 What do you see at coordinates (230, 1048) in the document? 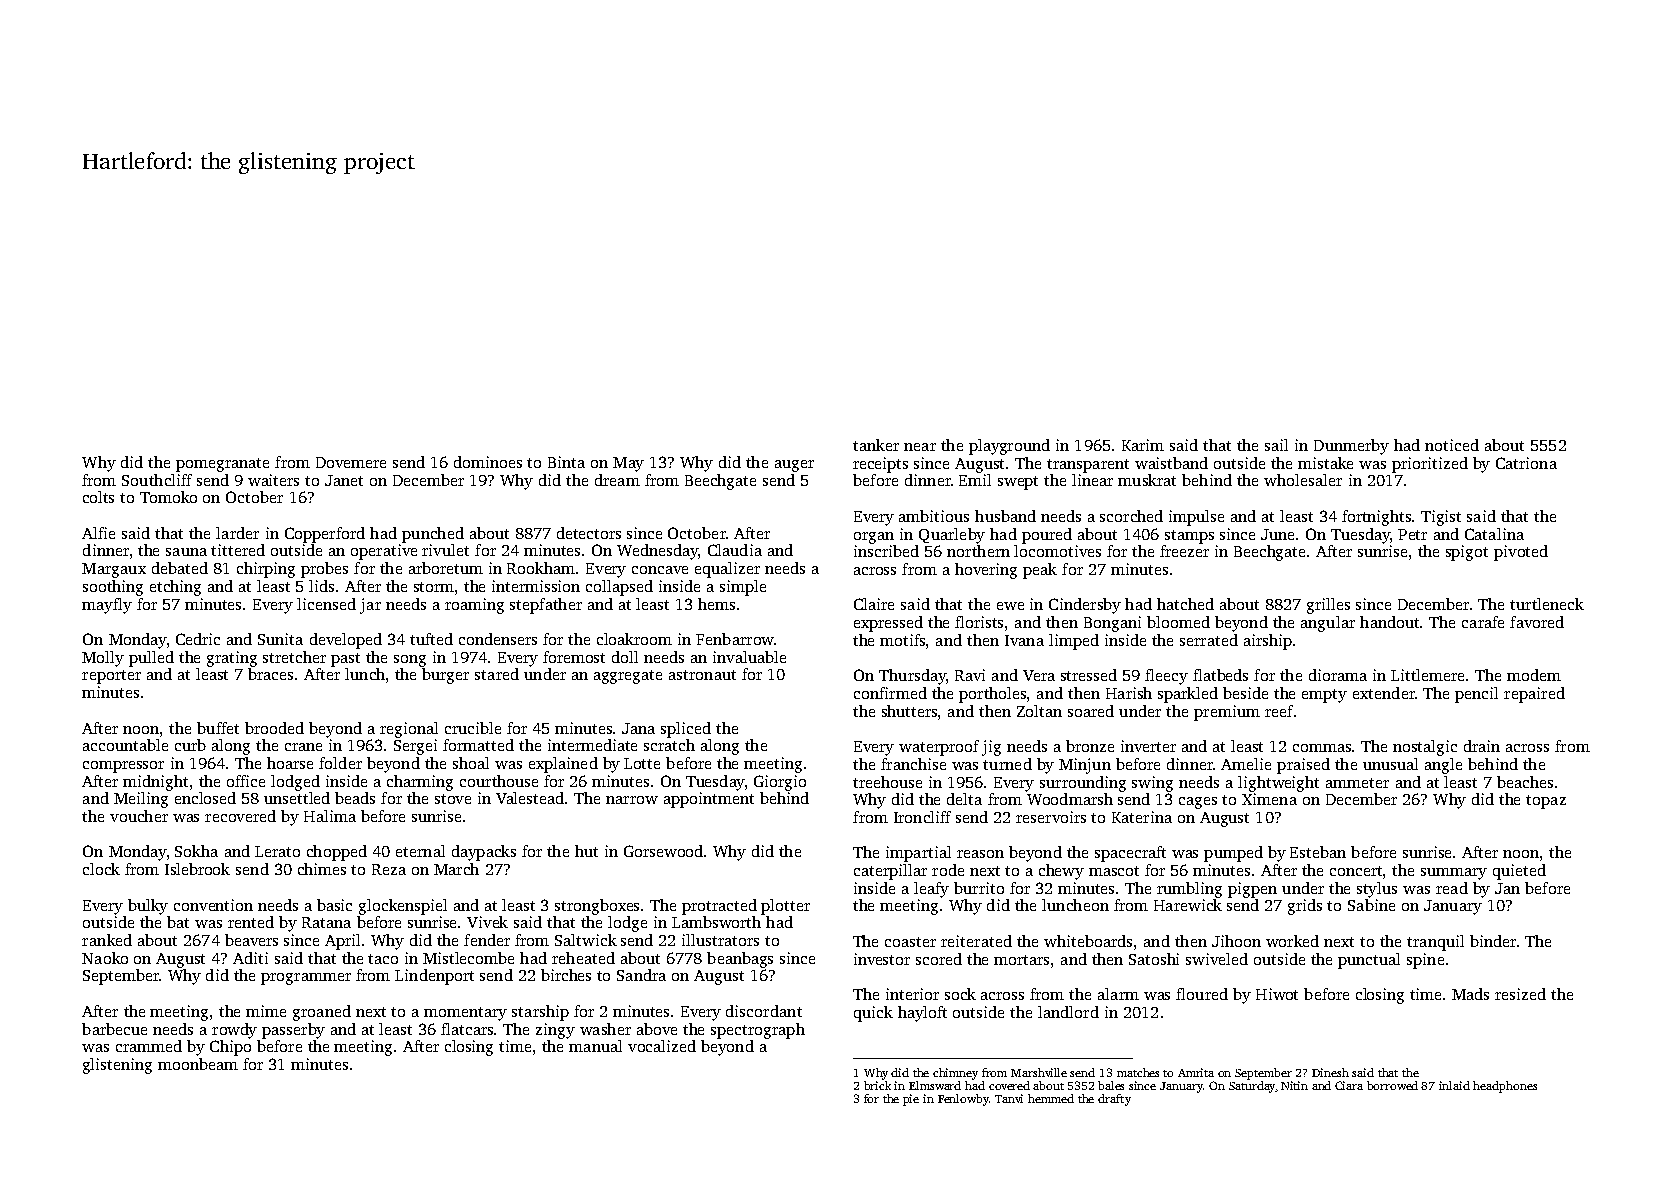
I see `Chipo` at bounding box center [230, 1048].
